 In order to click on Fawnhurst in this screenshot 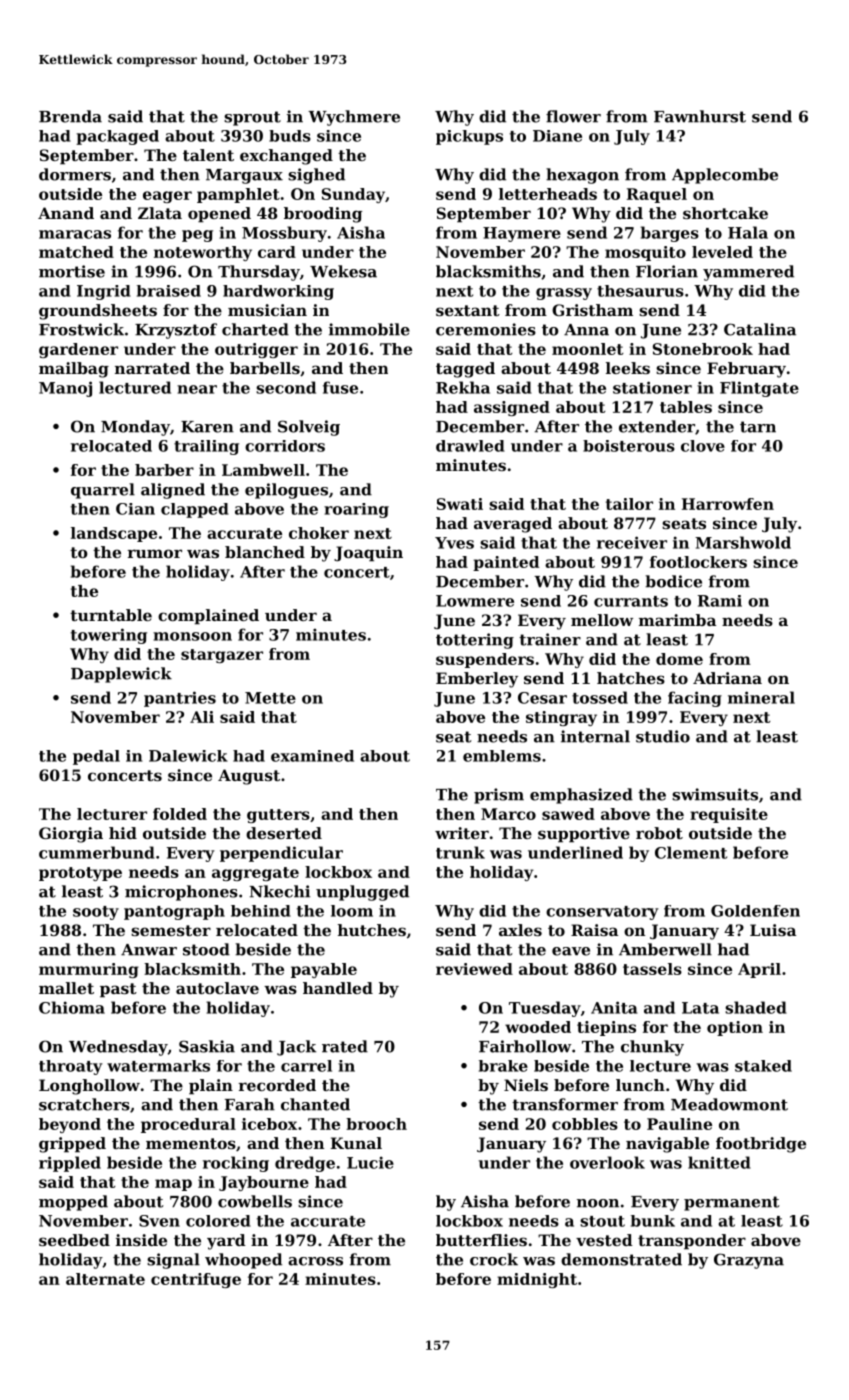, I will do `click(700, 116)`.
